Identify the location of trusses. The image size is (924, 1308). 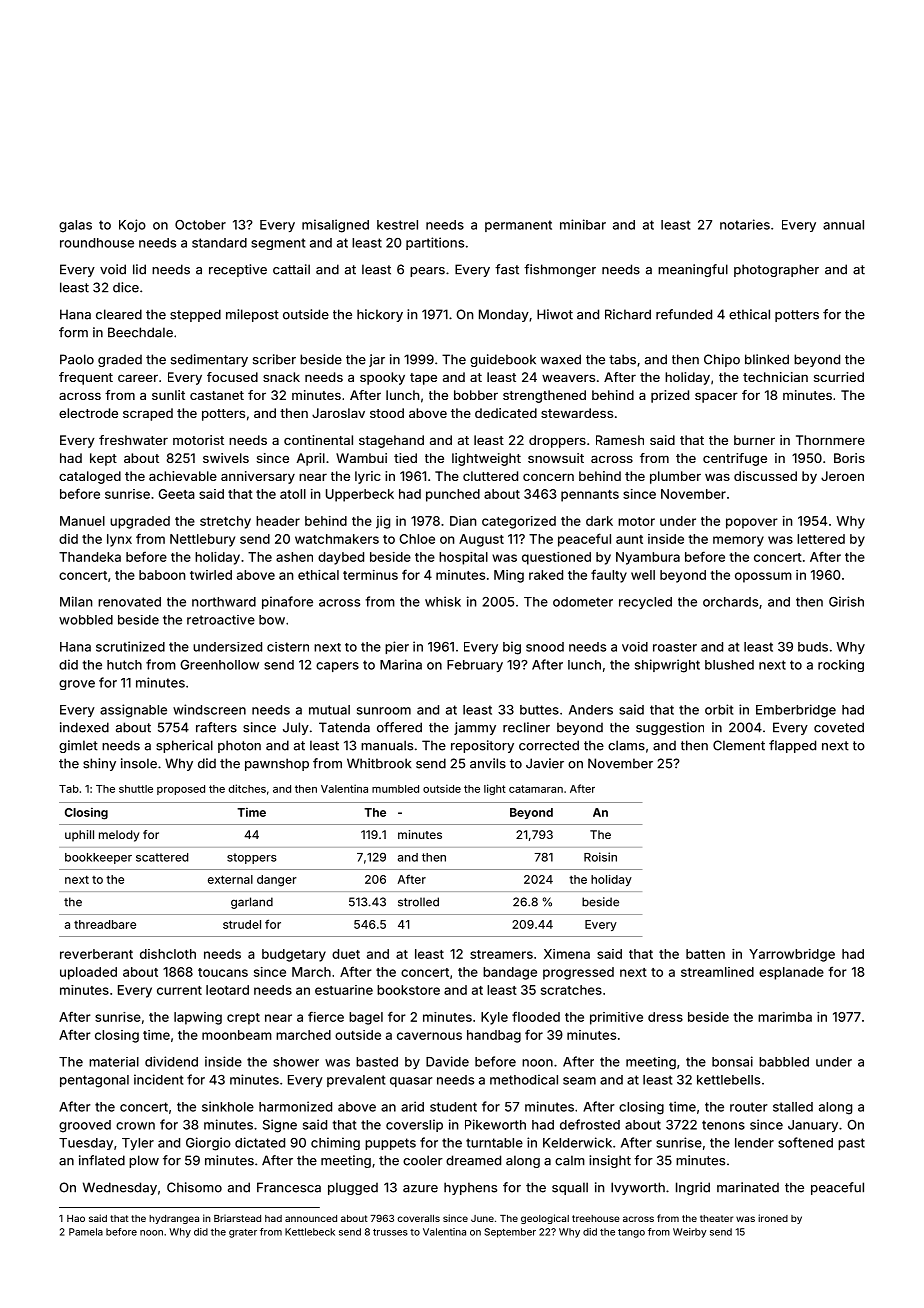
(390, 1232).
